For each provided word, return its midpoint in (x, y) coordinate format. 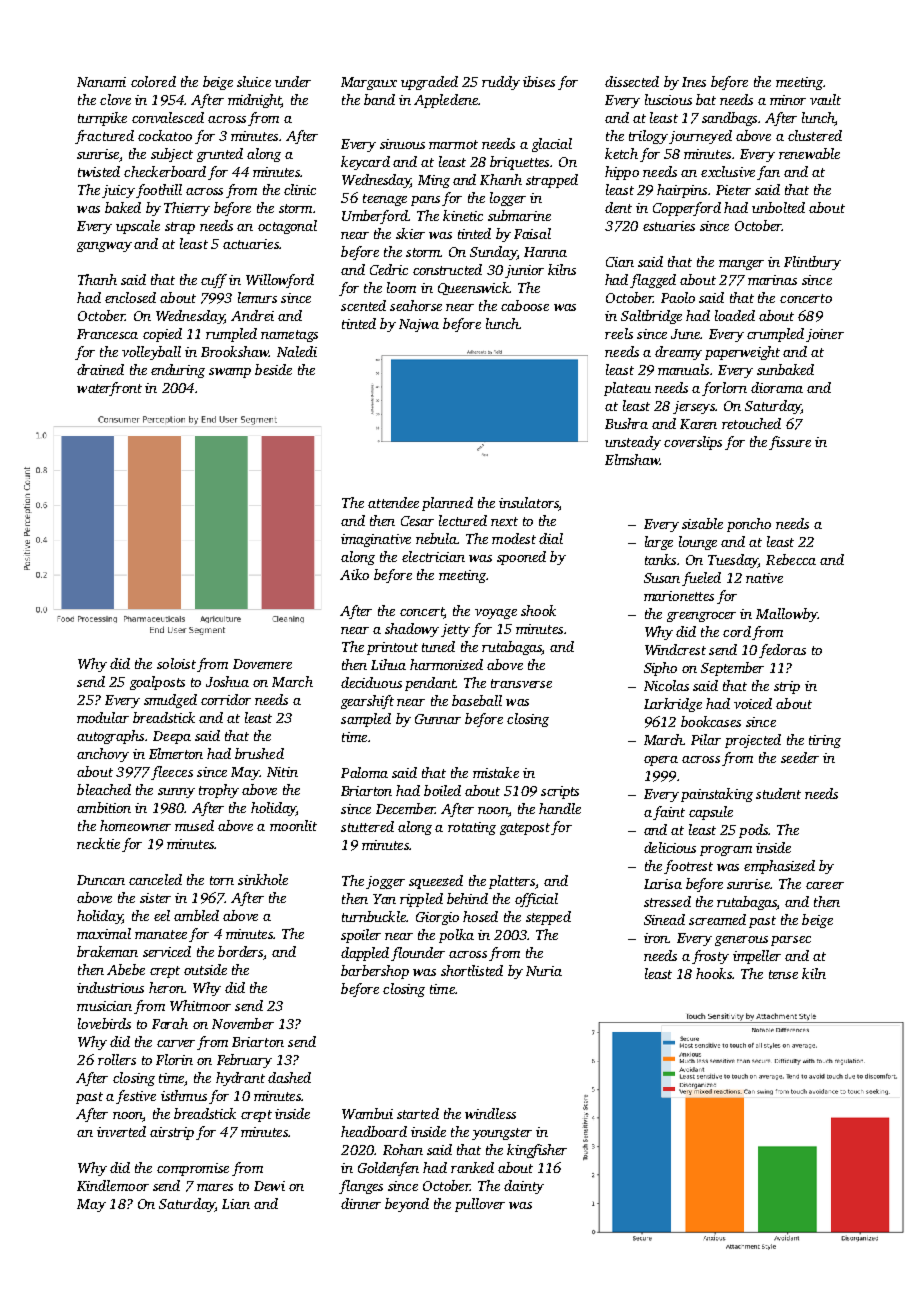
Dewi (269, 1186)
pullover (480, 1205)
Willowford (280, 281)
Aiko (354, 574)
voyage (496, 614)
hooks (714, 973)
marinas (772, 280)
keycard (365, 163)
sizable (702, 523)
